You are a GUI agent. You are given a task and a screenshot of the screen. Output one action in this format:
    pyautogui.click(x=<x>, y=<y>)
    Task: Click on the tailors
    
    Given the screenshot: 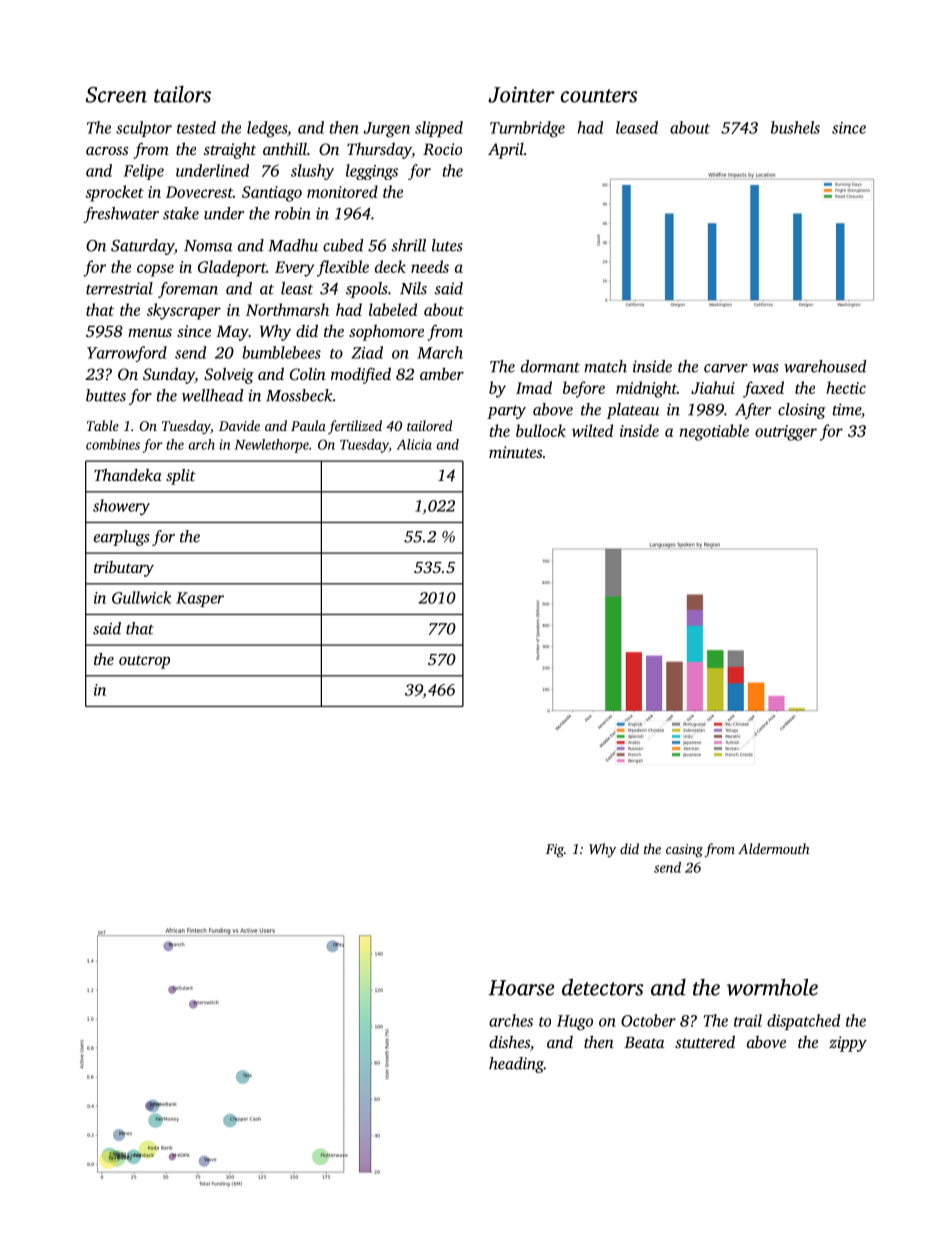 What is the action you would take?
    pyautogui.click(x=182, y=94)
